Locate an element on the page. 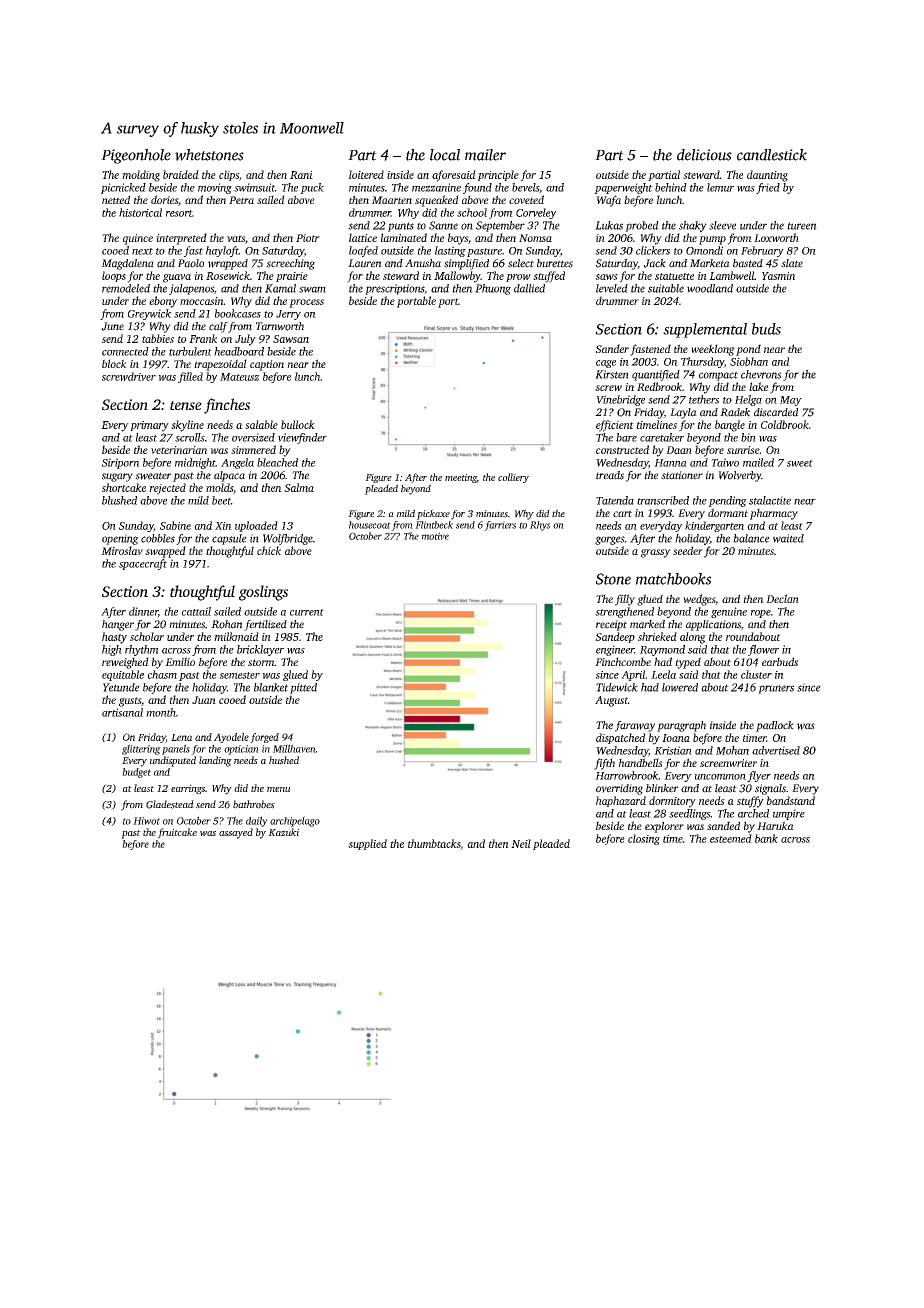 This page has width=924, height=1308. Pigeonhole is located at coordinates (136, 156).
